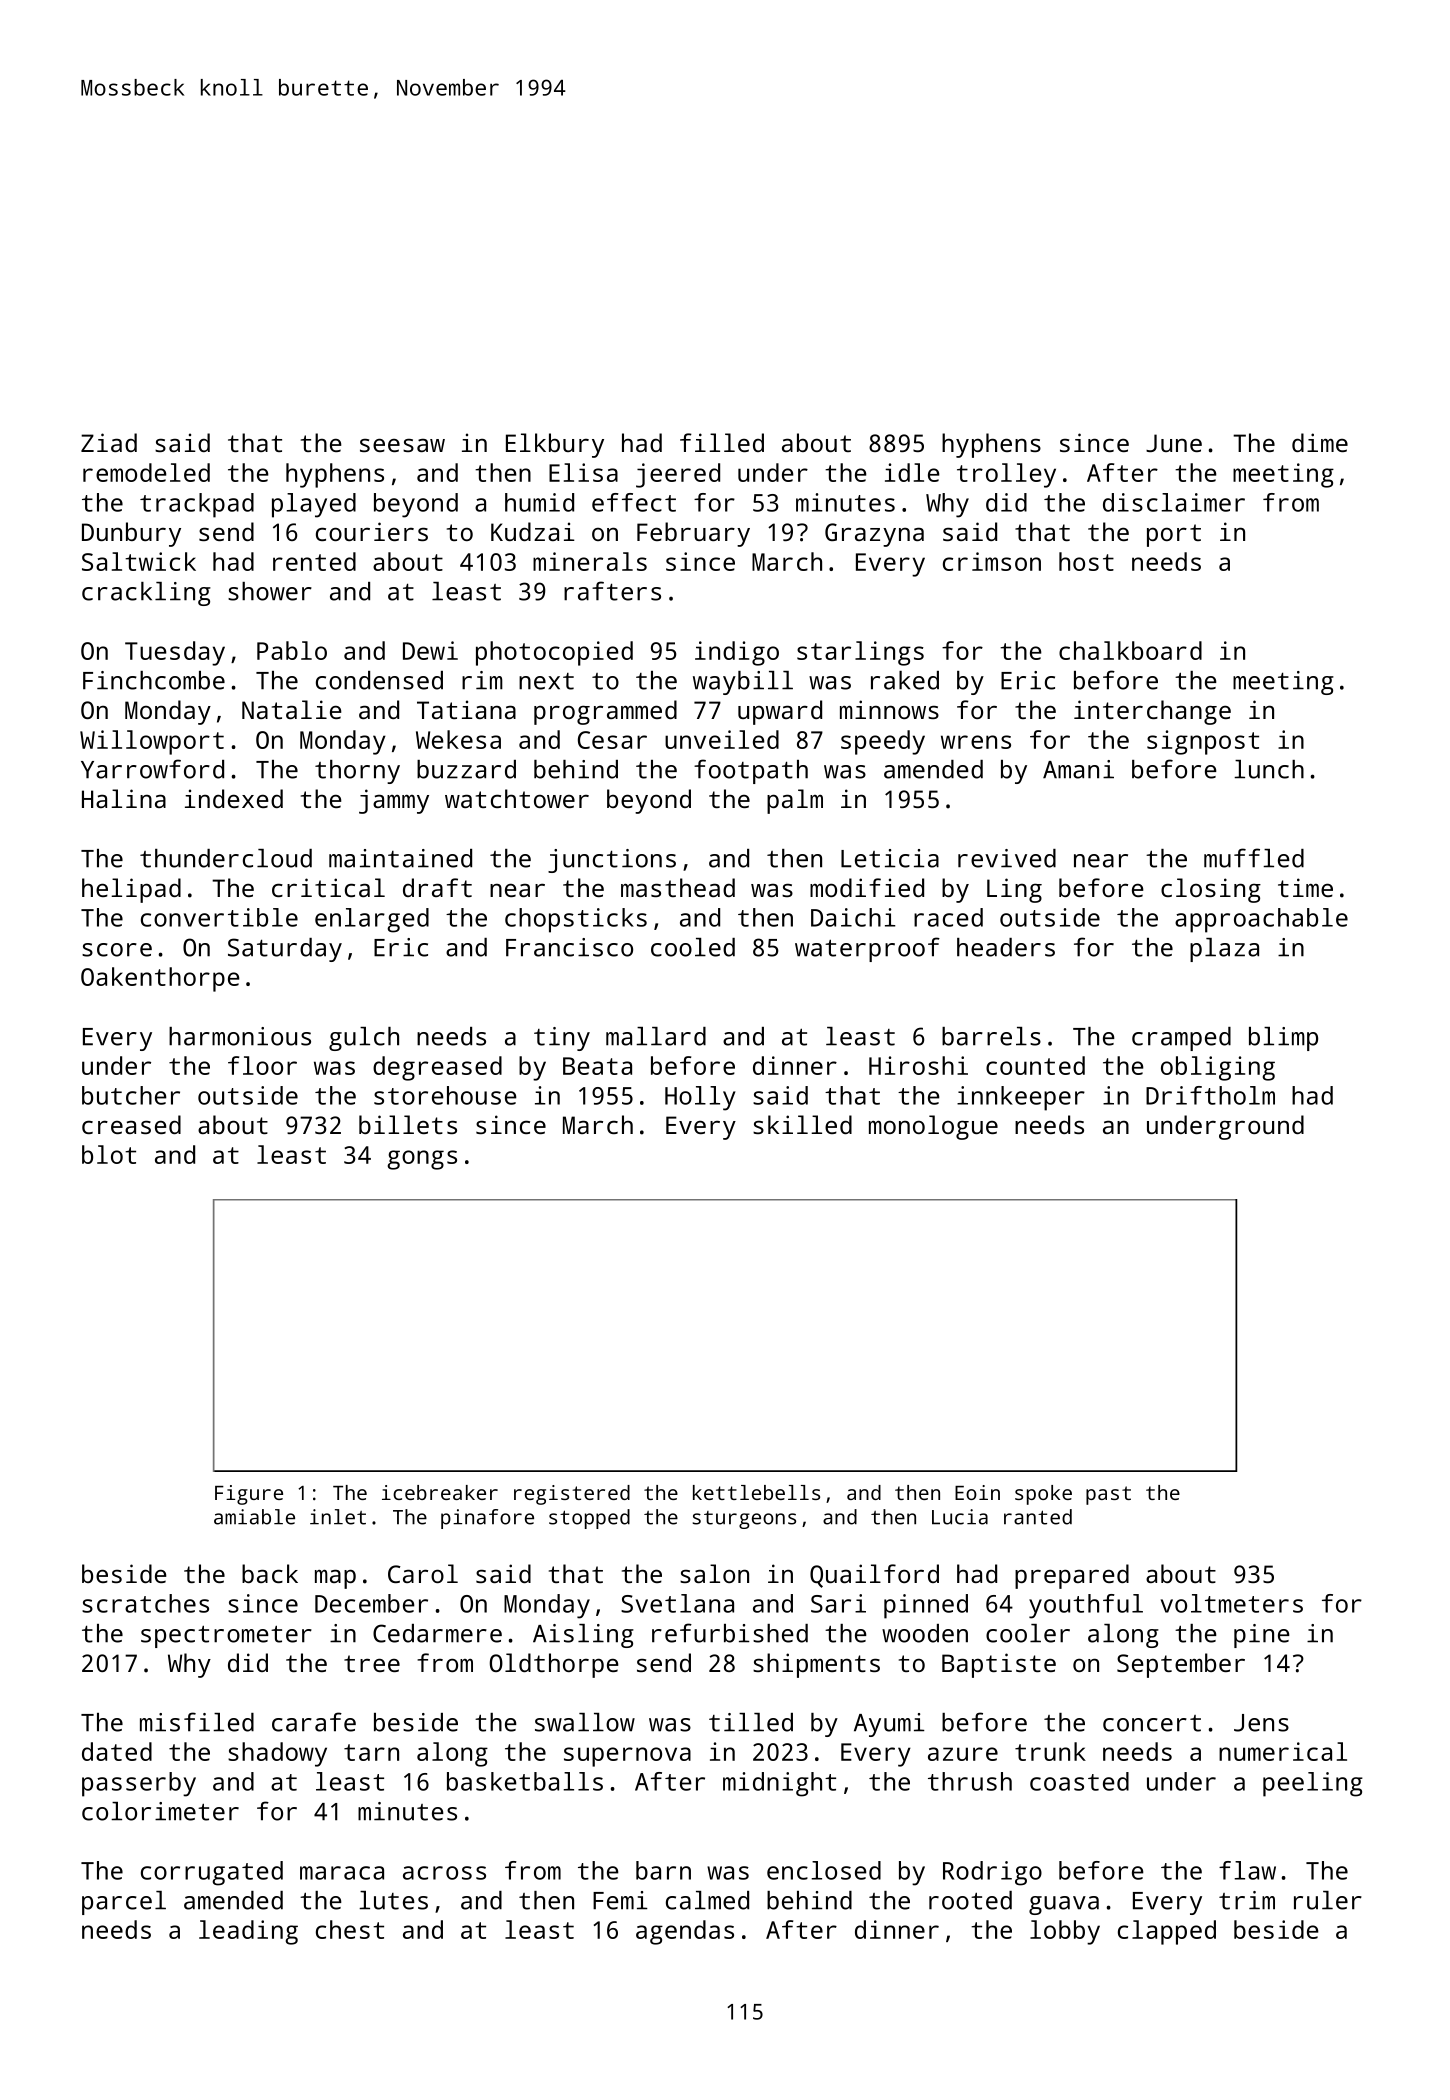 The width and height of the screenshot is (1450, 2100). What do you see at coordinates (109, 442) in the screenshot?
I see `Ziad` at bounding box center [109, 442].
